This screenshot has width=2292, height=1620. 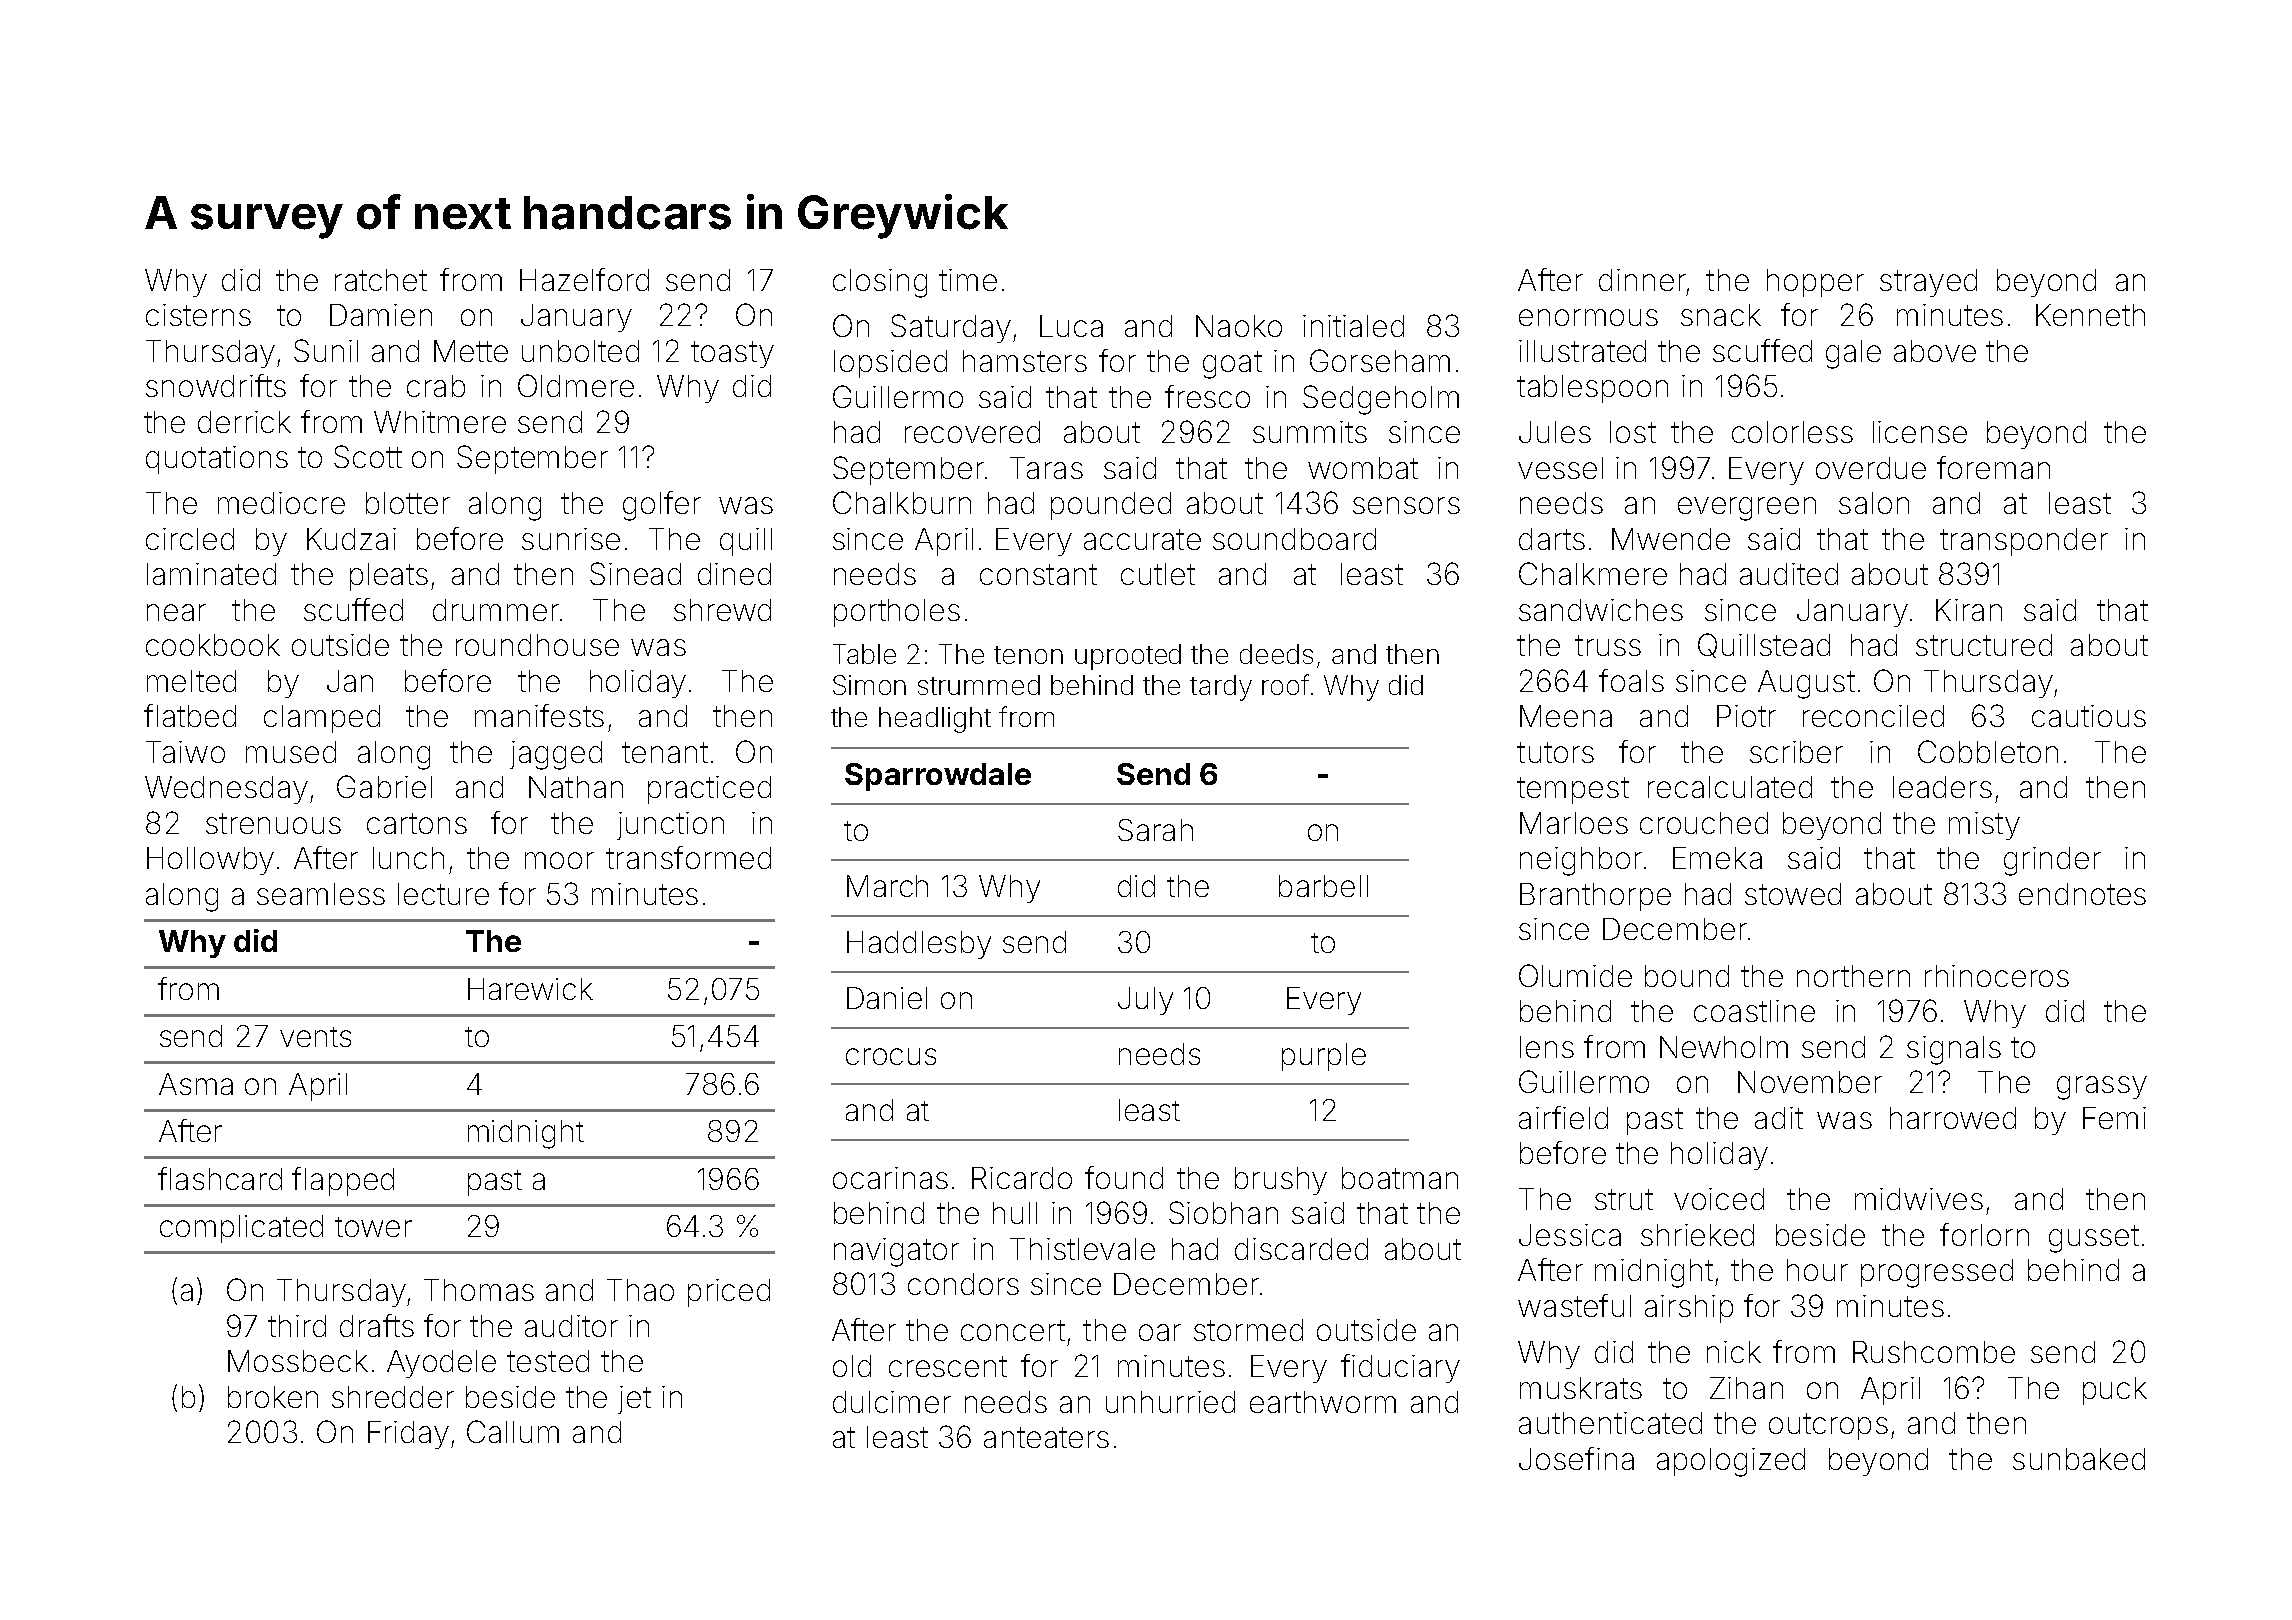 What do you see at coordinates (897, 613) in the screenshot?
I see `portholes` at bounding box center [897, 613].
